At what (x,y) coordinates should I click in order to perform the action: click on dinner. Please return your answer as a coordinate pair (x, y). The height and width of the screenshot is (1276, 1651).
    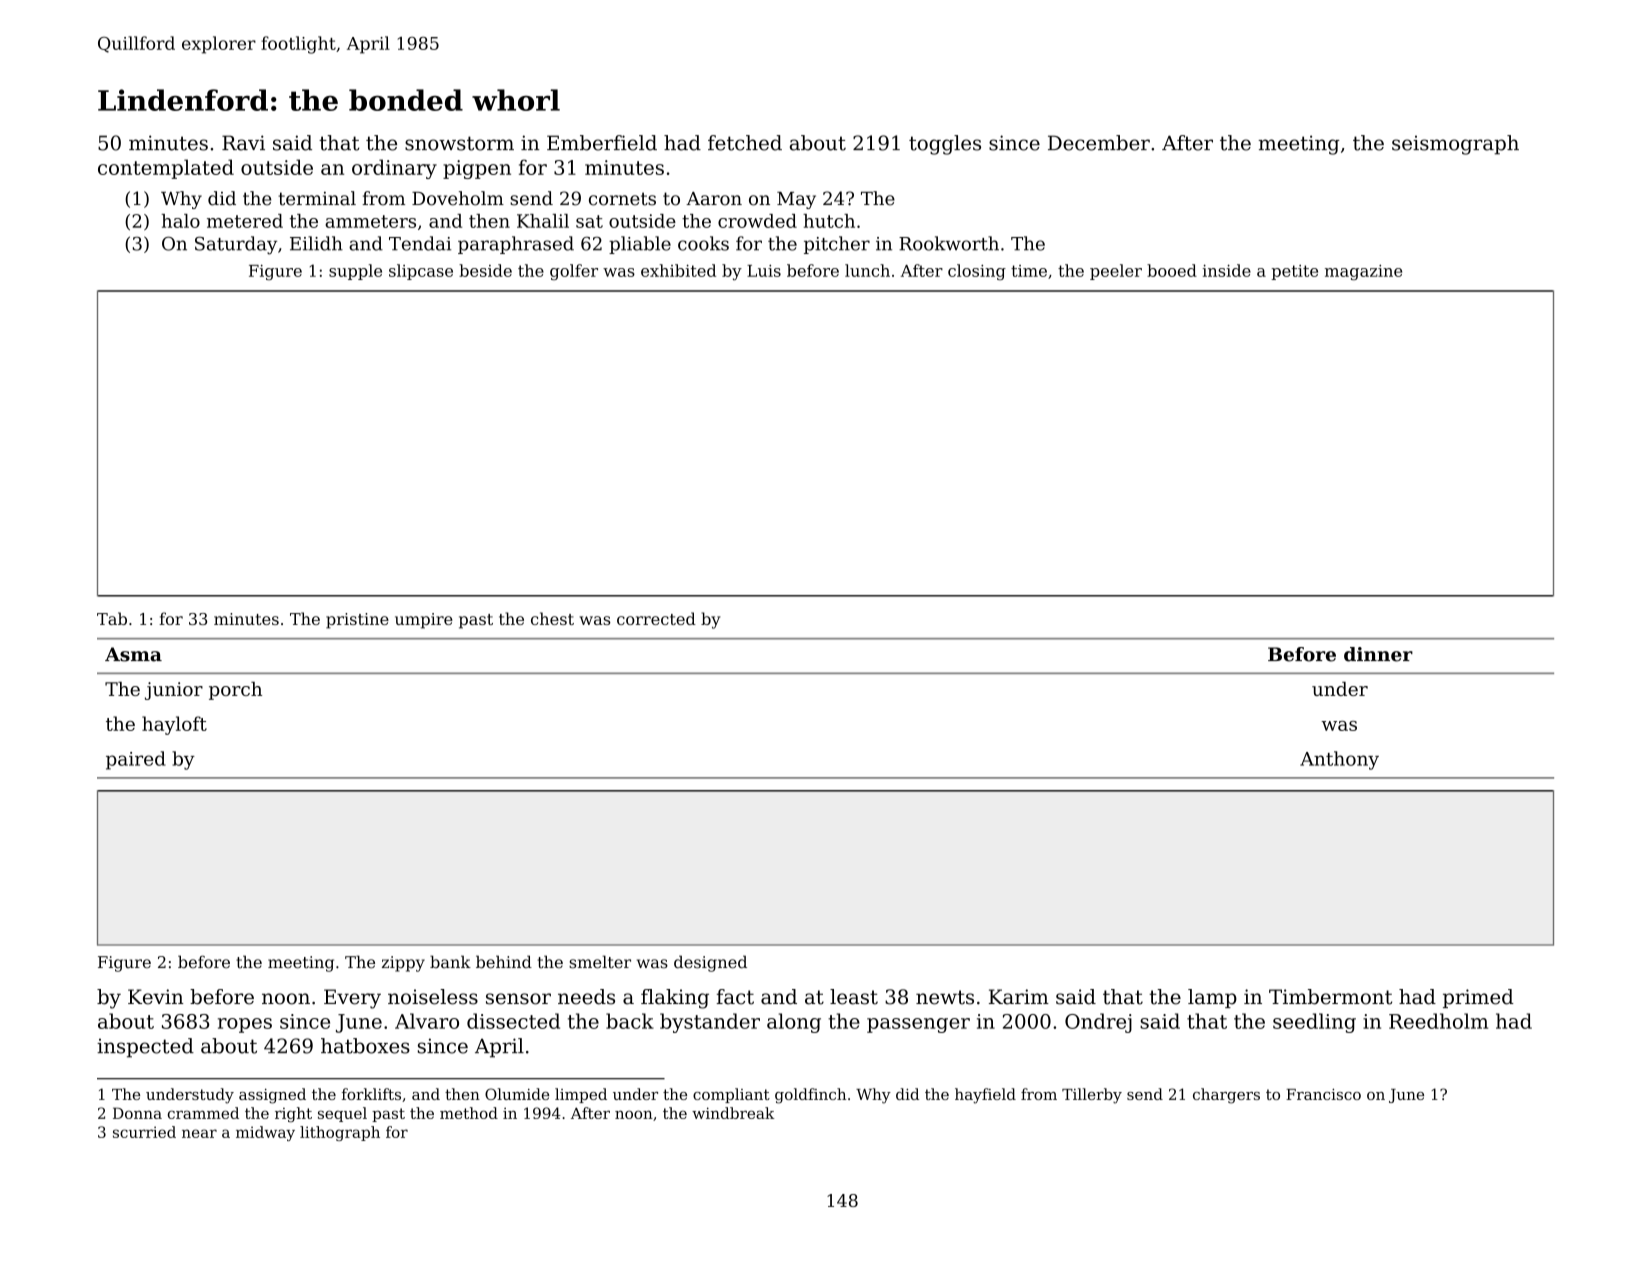
    Looking at the image, I should click on (1378, 654).
